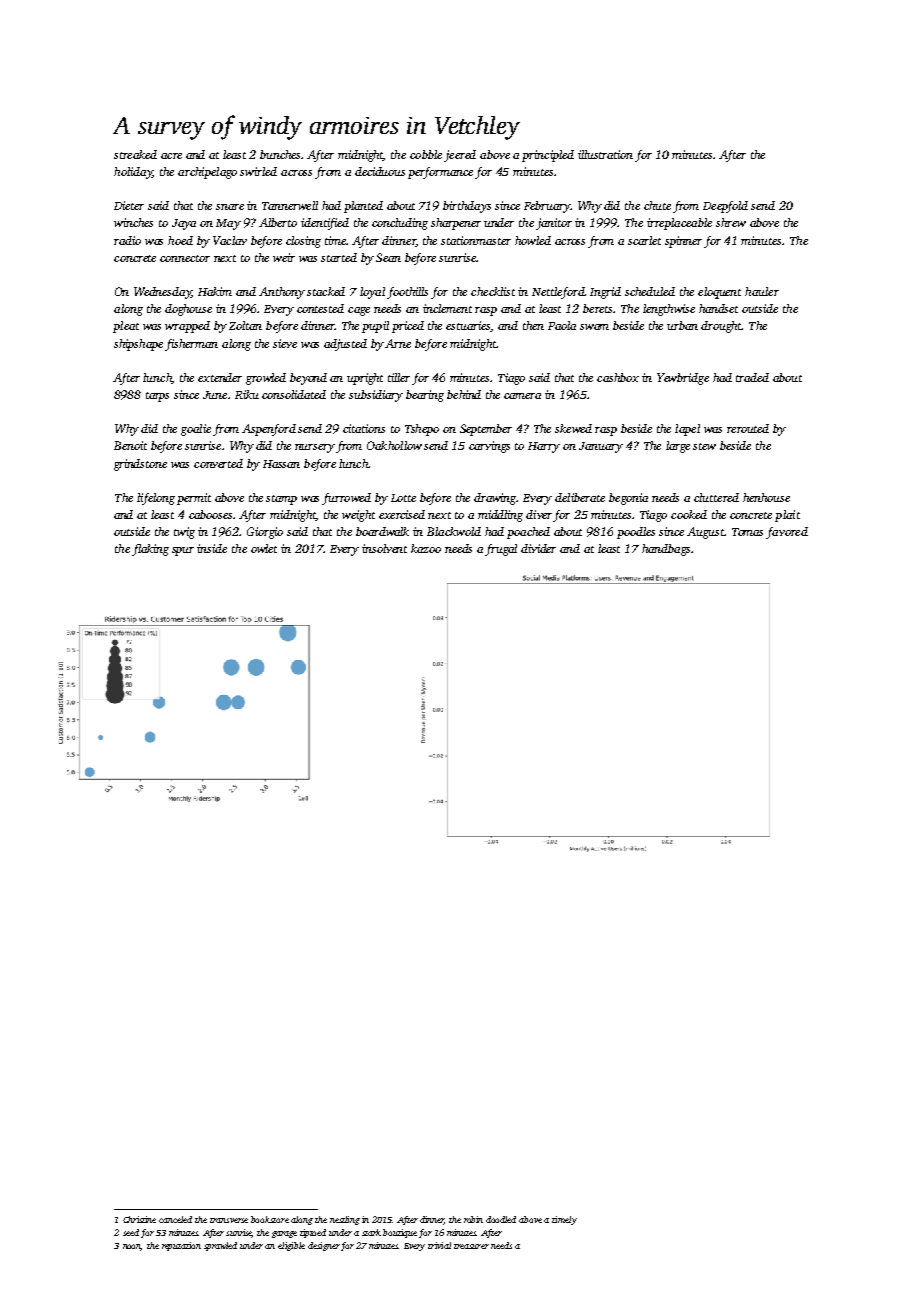  What do you see at coordinates (212, 548) in the page?
I see `inside` at bounding box center [212, 548].
